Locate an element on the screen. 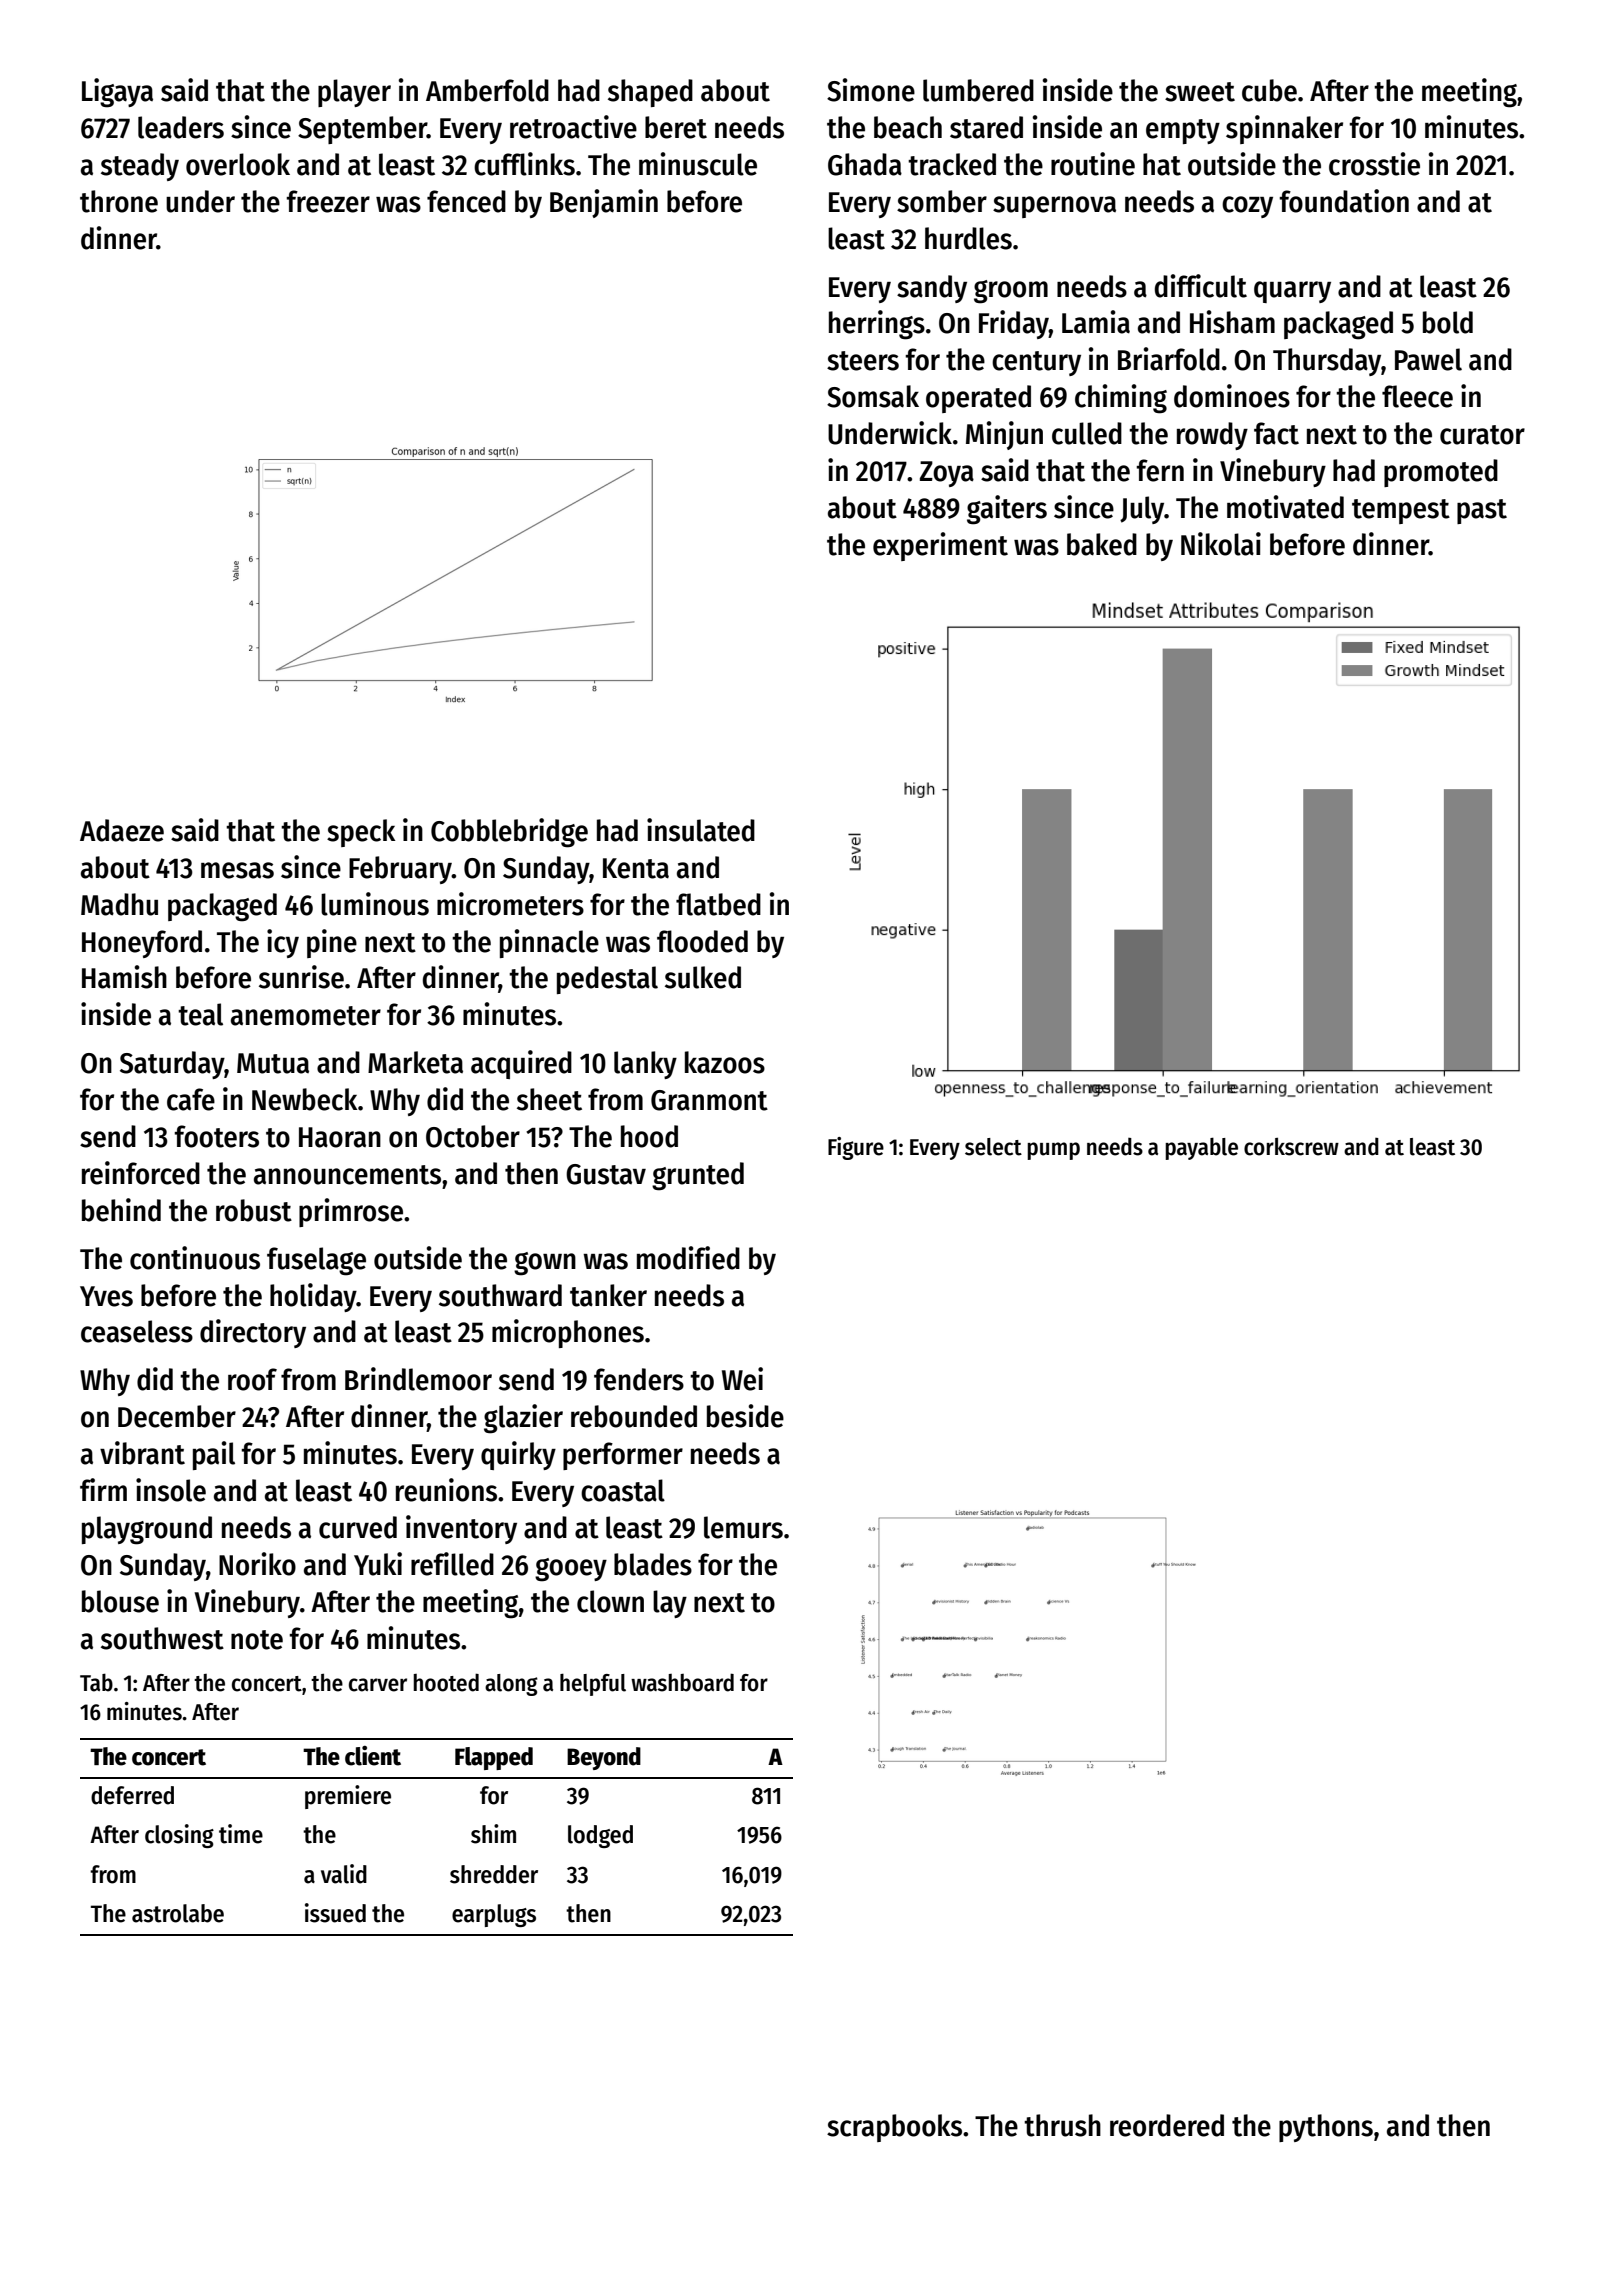 The image size is (1620, 2292). Ligaya is located at coordinates (117, 93).
